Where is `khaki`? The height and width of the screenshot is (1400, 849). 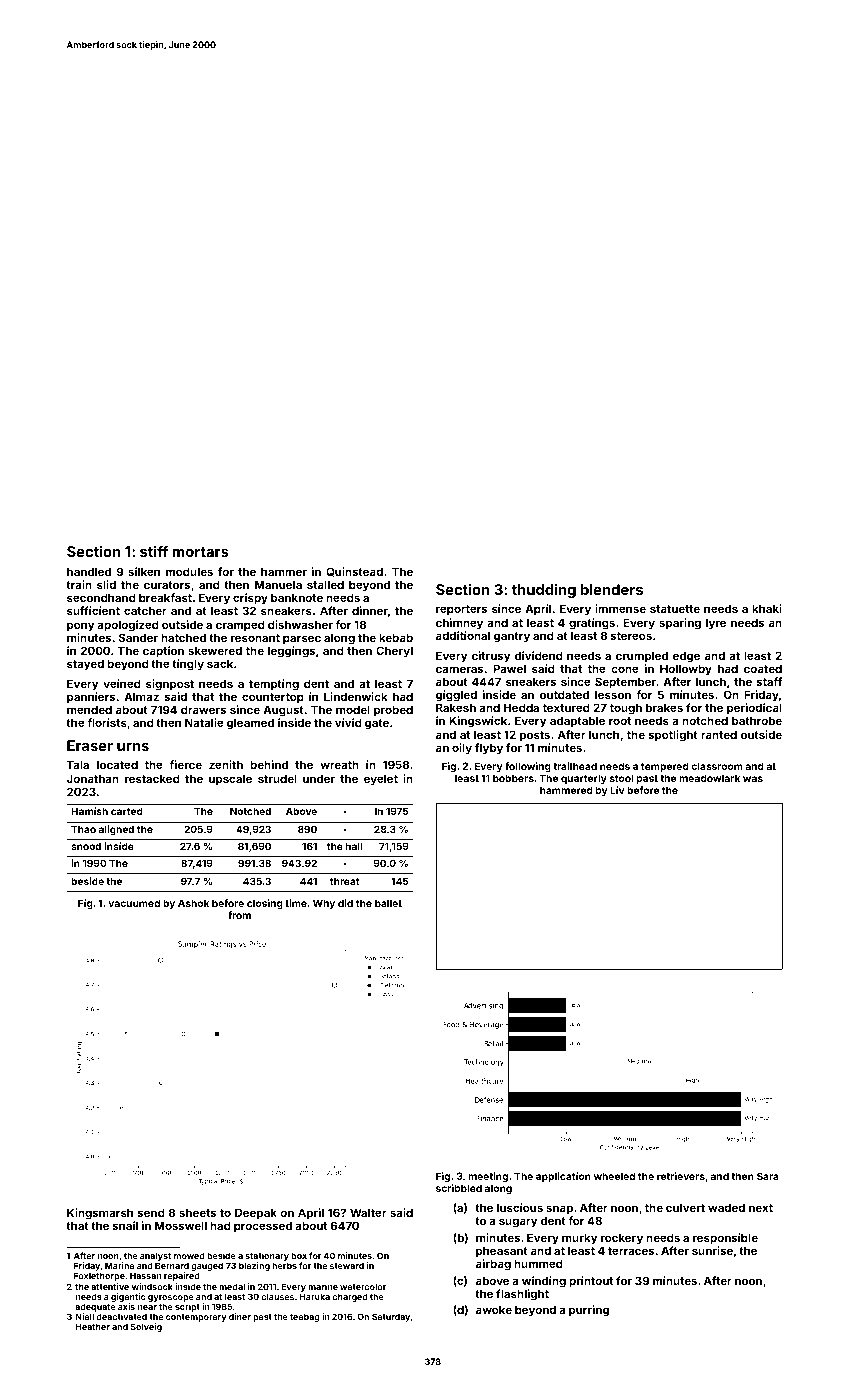 khaki is located at coordinates (767, 608).
